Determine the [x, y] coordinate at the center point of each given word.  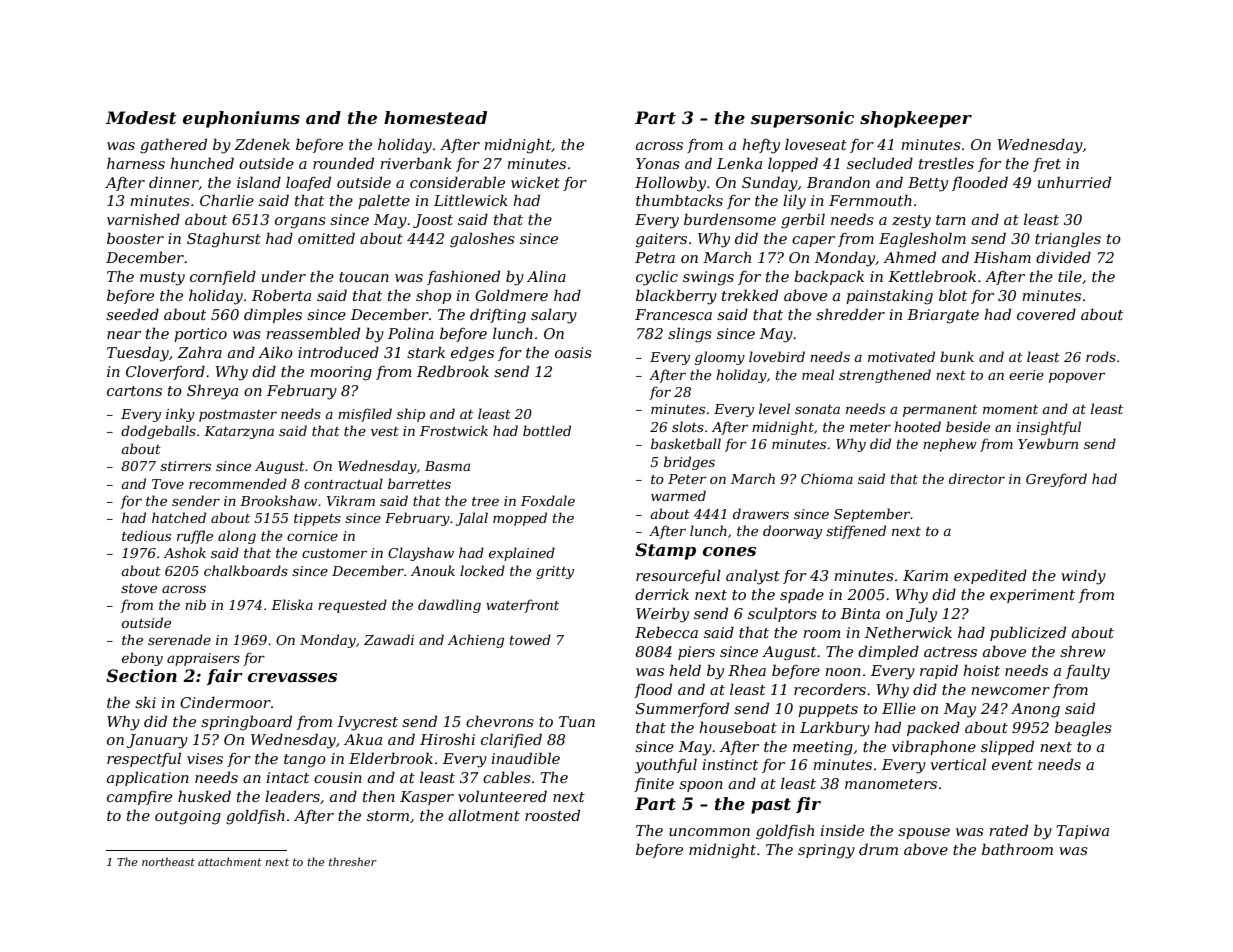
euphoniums [241, 119]
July [921, 615]
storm [388, 816]
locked [482, 570]
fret [1047, 165]
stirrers [185, 466]
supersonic [802, 119]
